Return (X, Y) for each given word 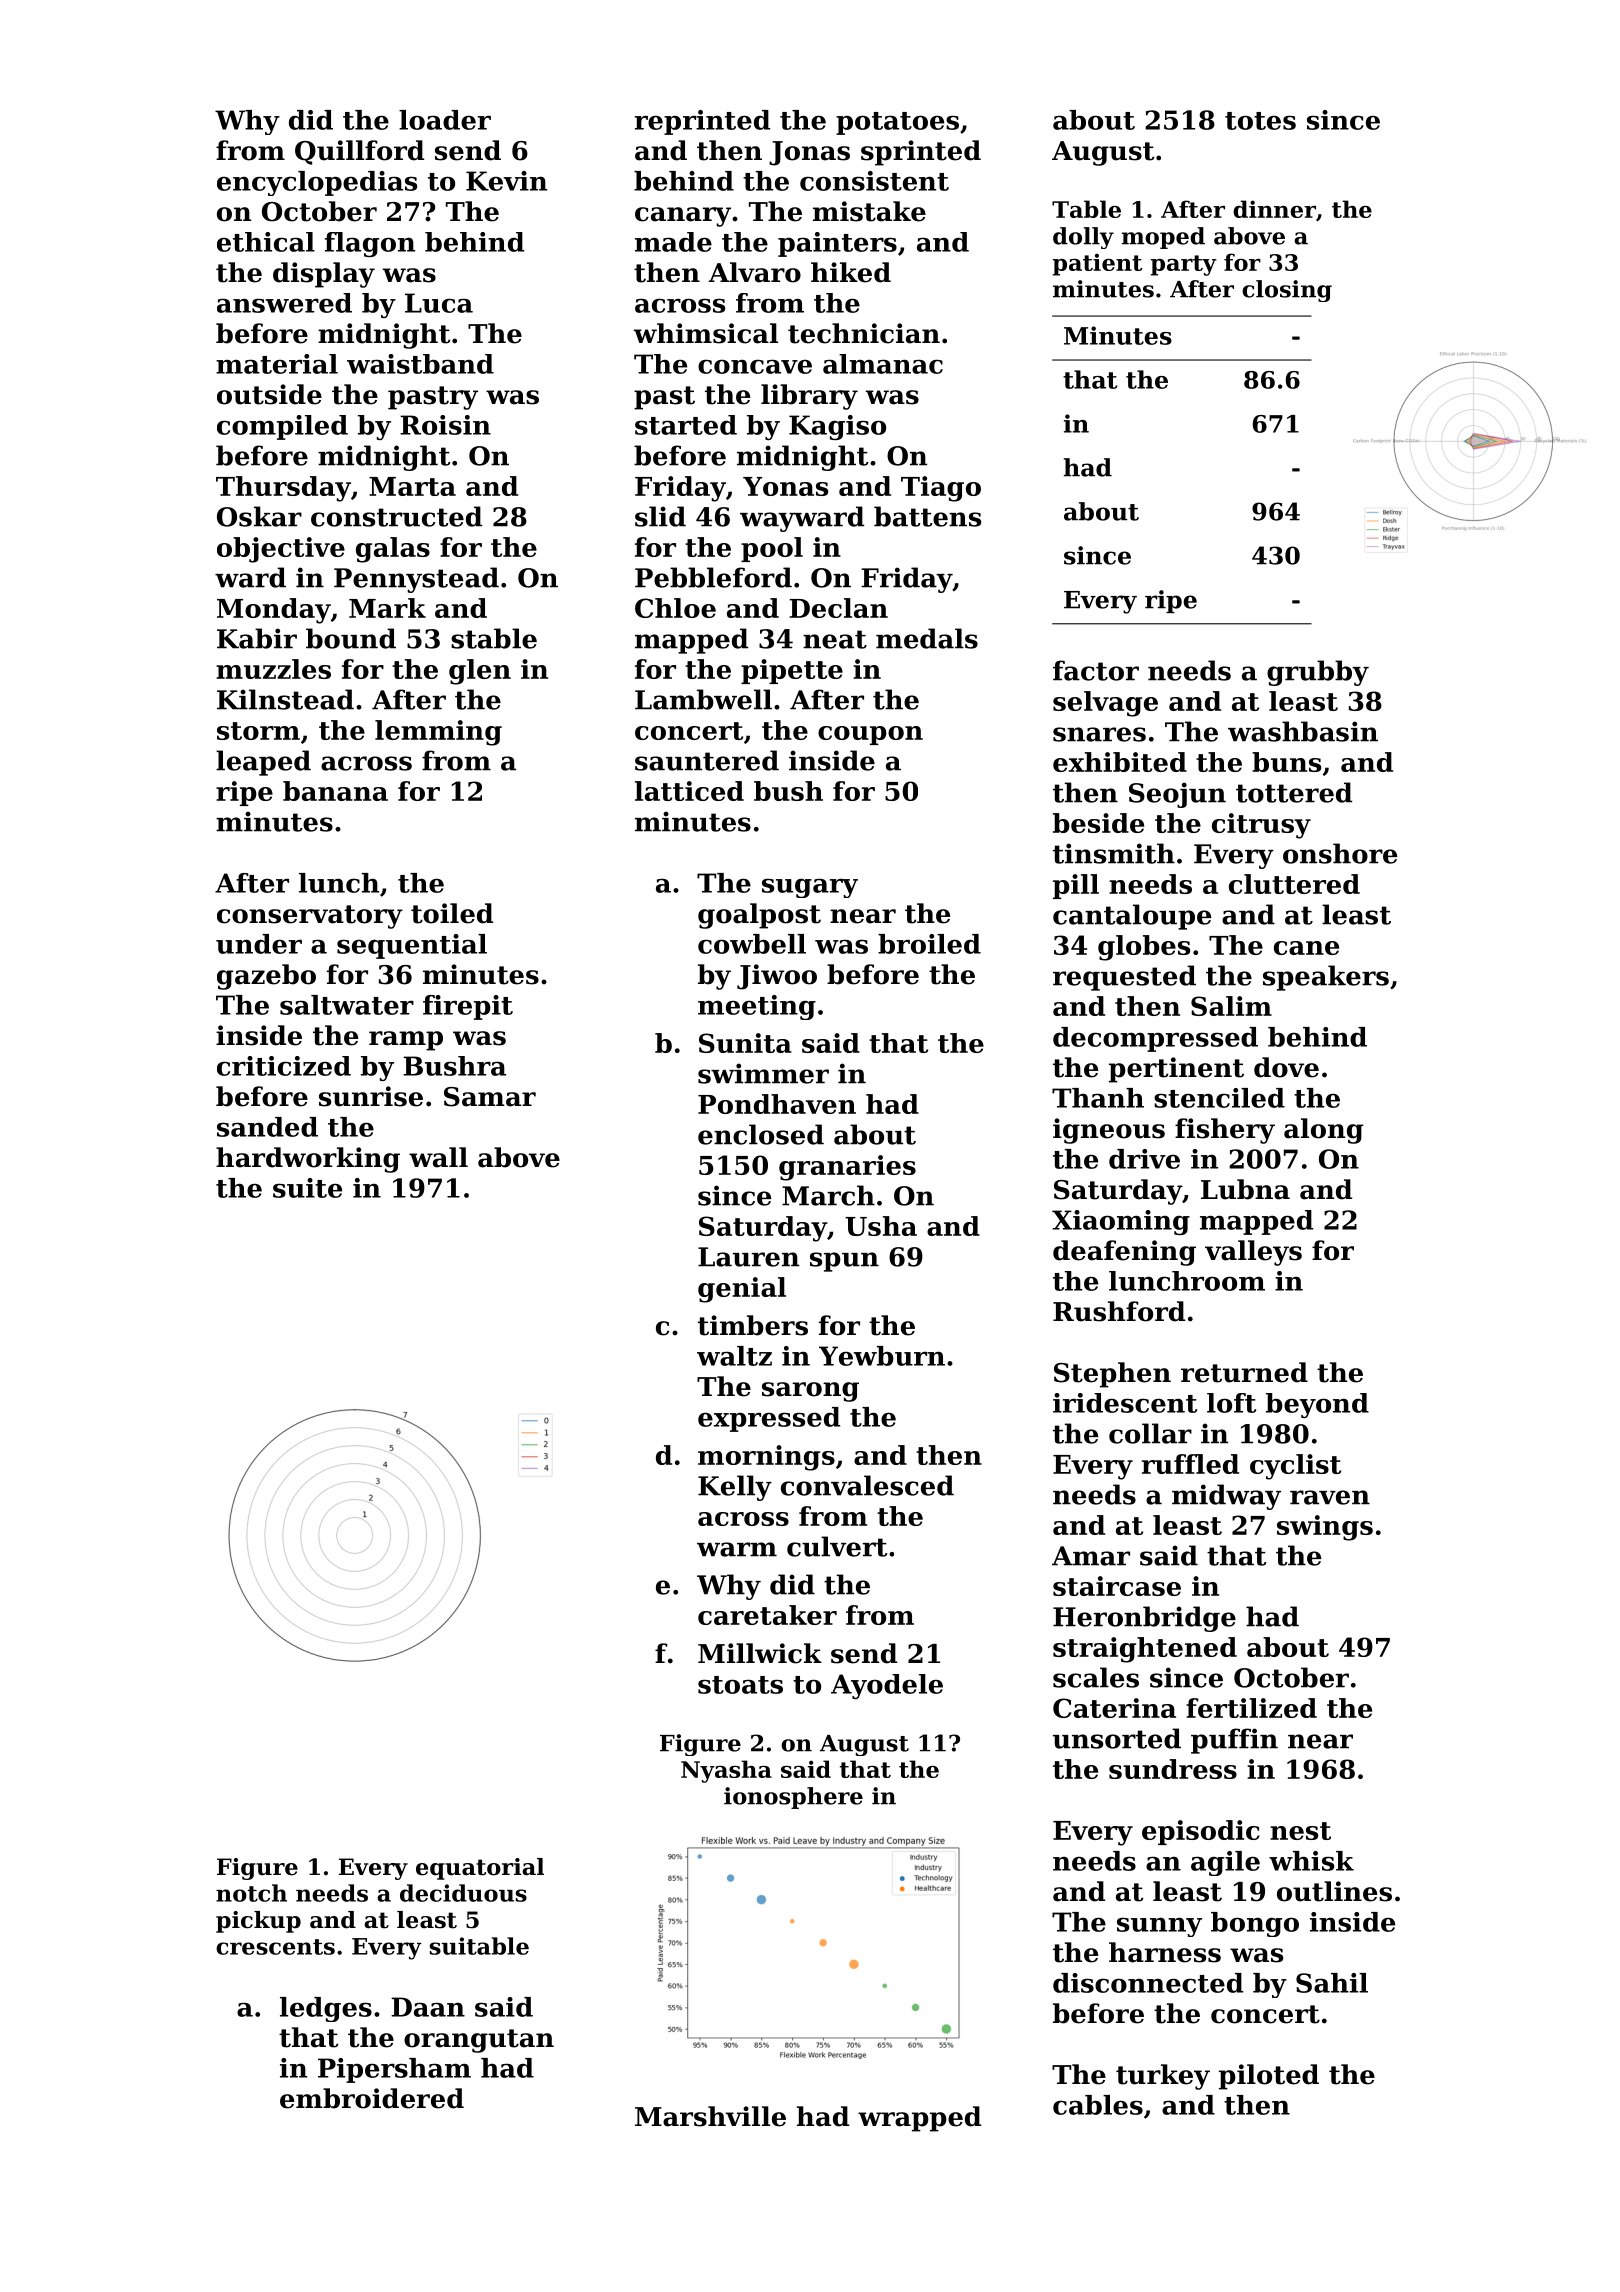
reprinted (702, 122)
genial (742, 1290)
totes (1260, 121)
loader (445, 120)
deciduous (463, 1893)
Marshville (710, 2116)
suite (307, 1188)
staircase (1117, 1586)
